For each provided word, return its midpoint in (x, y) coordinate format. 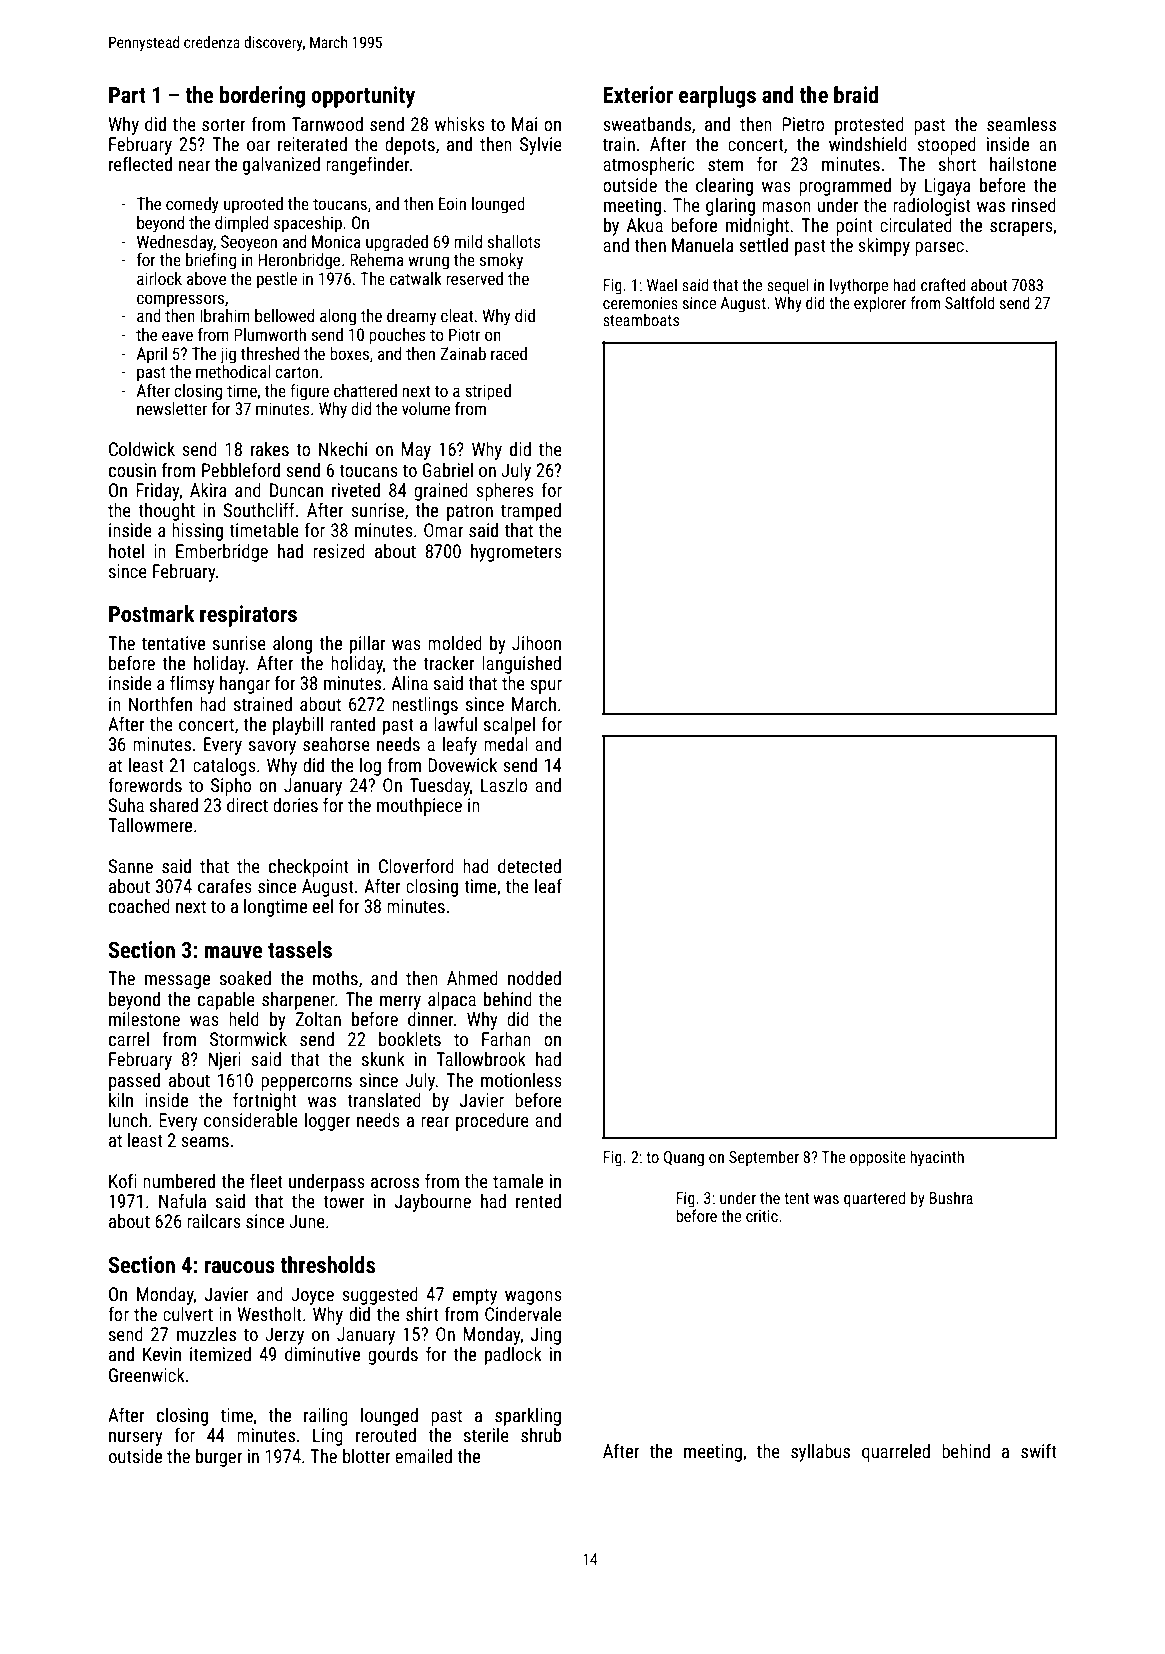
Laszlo (504, 785)
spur (546, 687)
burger (219, 1458)
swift (1039, 1451)
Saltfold (969, 302)
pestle (277, 280)
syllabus (820, 1453)
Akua (645, 225)
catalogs (224, 767)
